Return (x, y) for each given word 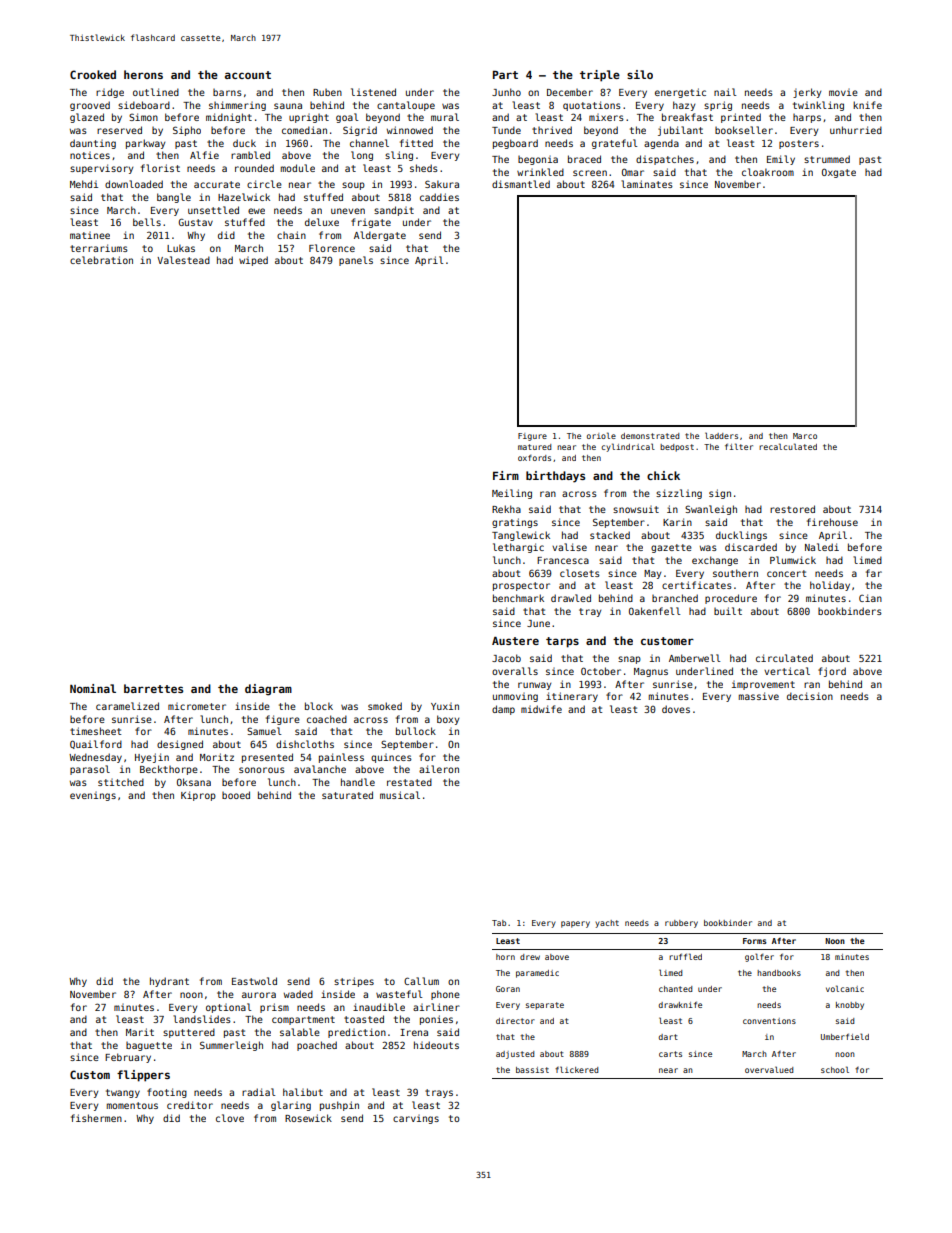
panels (356, 261)
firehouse (832, 522)
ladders (721, 435)
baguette (149, 1046)
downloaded (134, 184)
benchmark (518, 598)
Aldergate (380, 236)
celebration (101, 260)
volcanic (845, 988)
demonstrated (650, 436)
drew (530, 957)
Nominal (93, 688)
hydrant (169, 982)
